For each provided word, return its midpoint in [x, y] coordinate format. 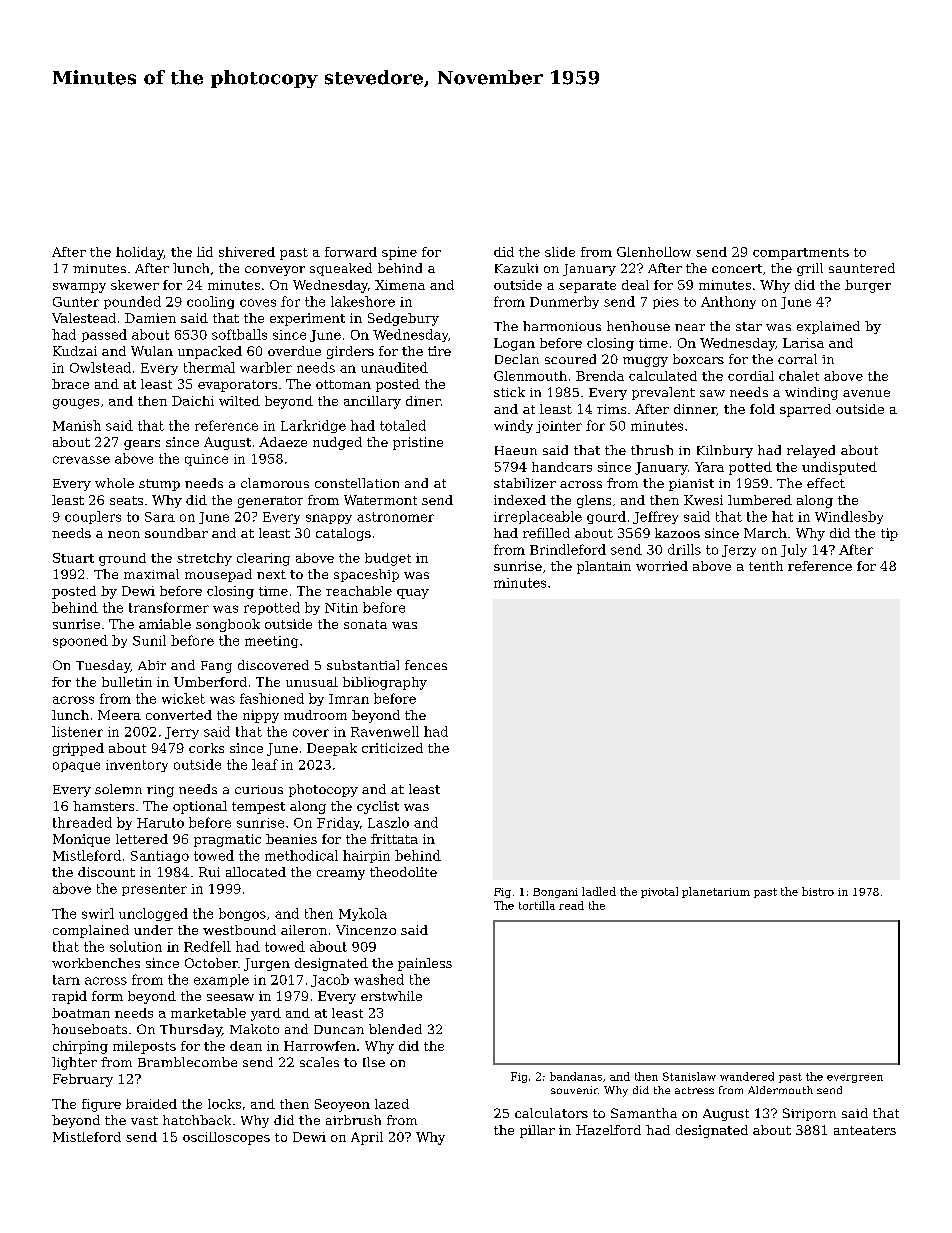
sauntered [862, 268]
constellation [357, 483]
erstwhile [391, 996]
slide [560, 252]
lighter [74, 1063]
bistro [818, 891]
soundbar [176, 533]
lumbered [760, 500]
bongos [242, 914]
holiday [140, 253]
